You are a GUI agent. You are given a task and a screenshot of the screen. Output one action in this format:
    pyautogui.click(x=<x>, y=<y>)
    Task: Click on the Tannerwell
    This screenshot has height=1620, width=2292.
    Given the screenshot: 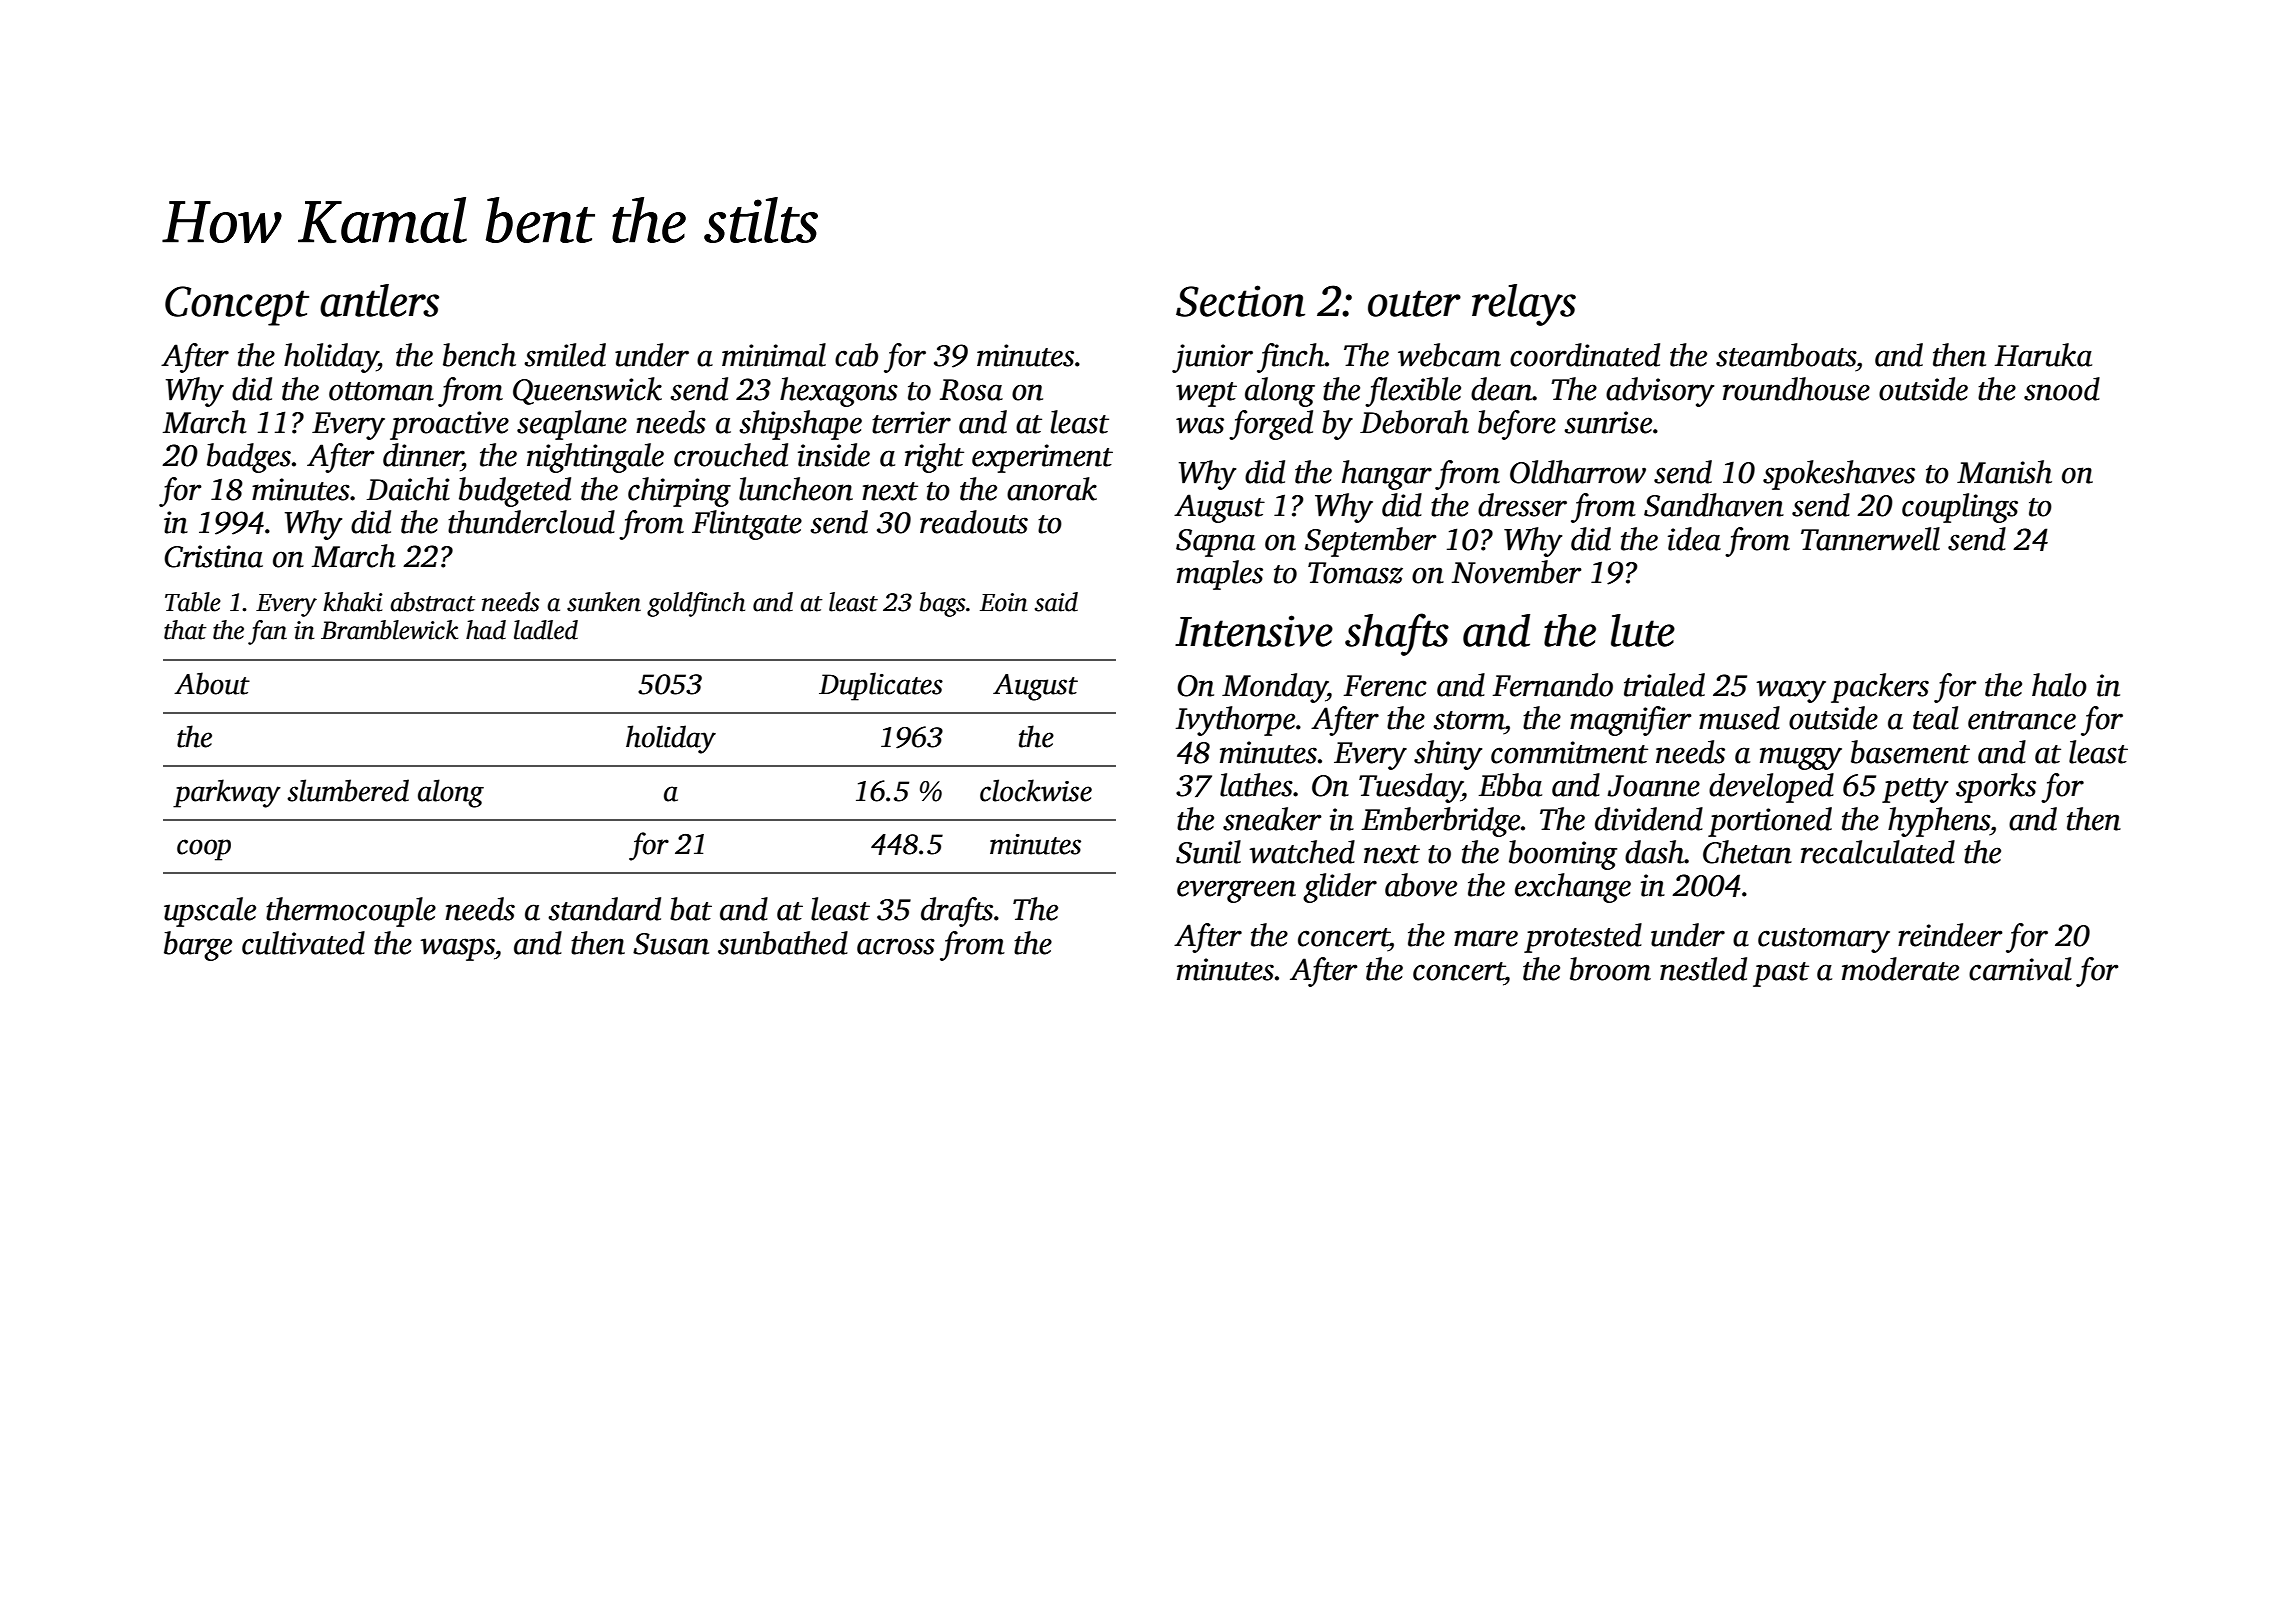 What is the action you would take?
    pyautogui.click(x=1870, y=539)
